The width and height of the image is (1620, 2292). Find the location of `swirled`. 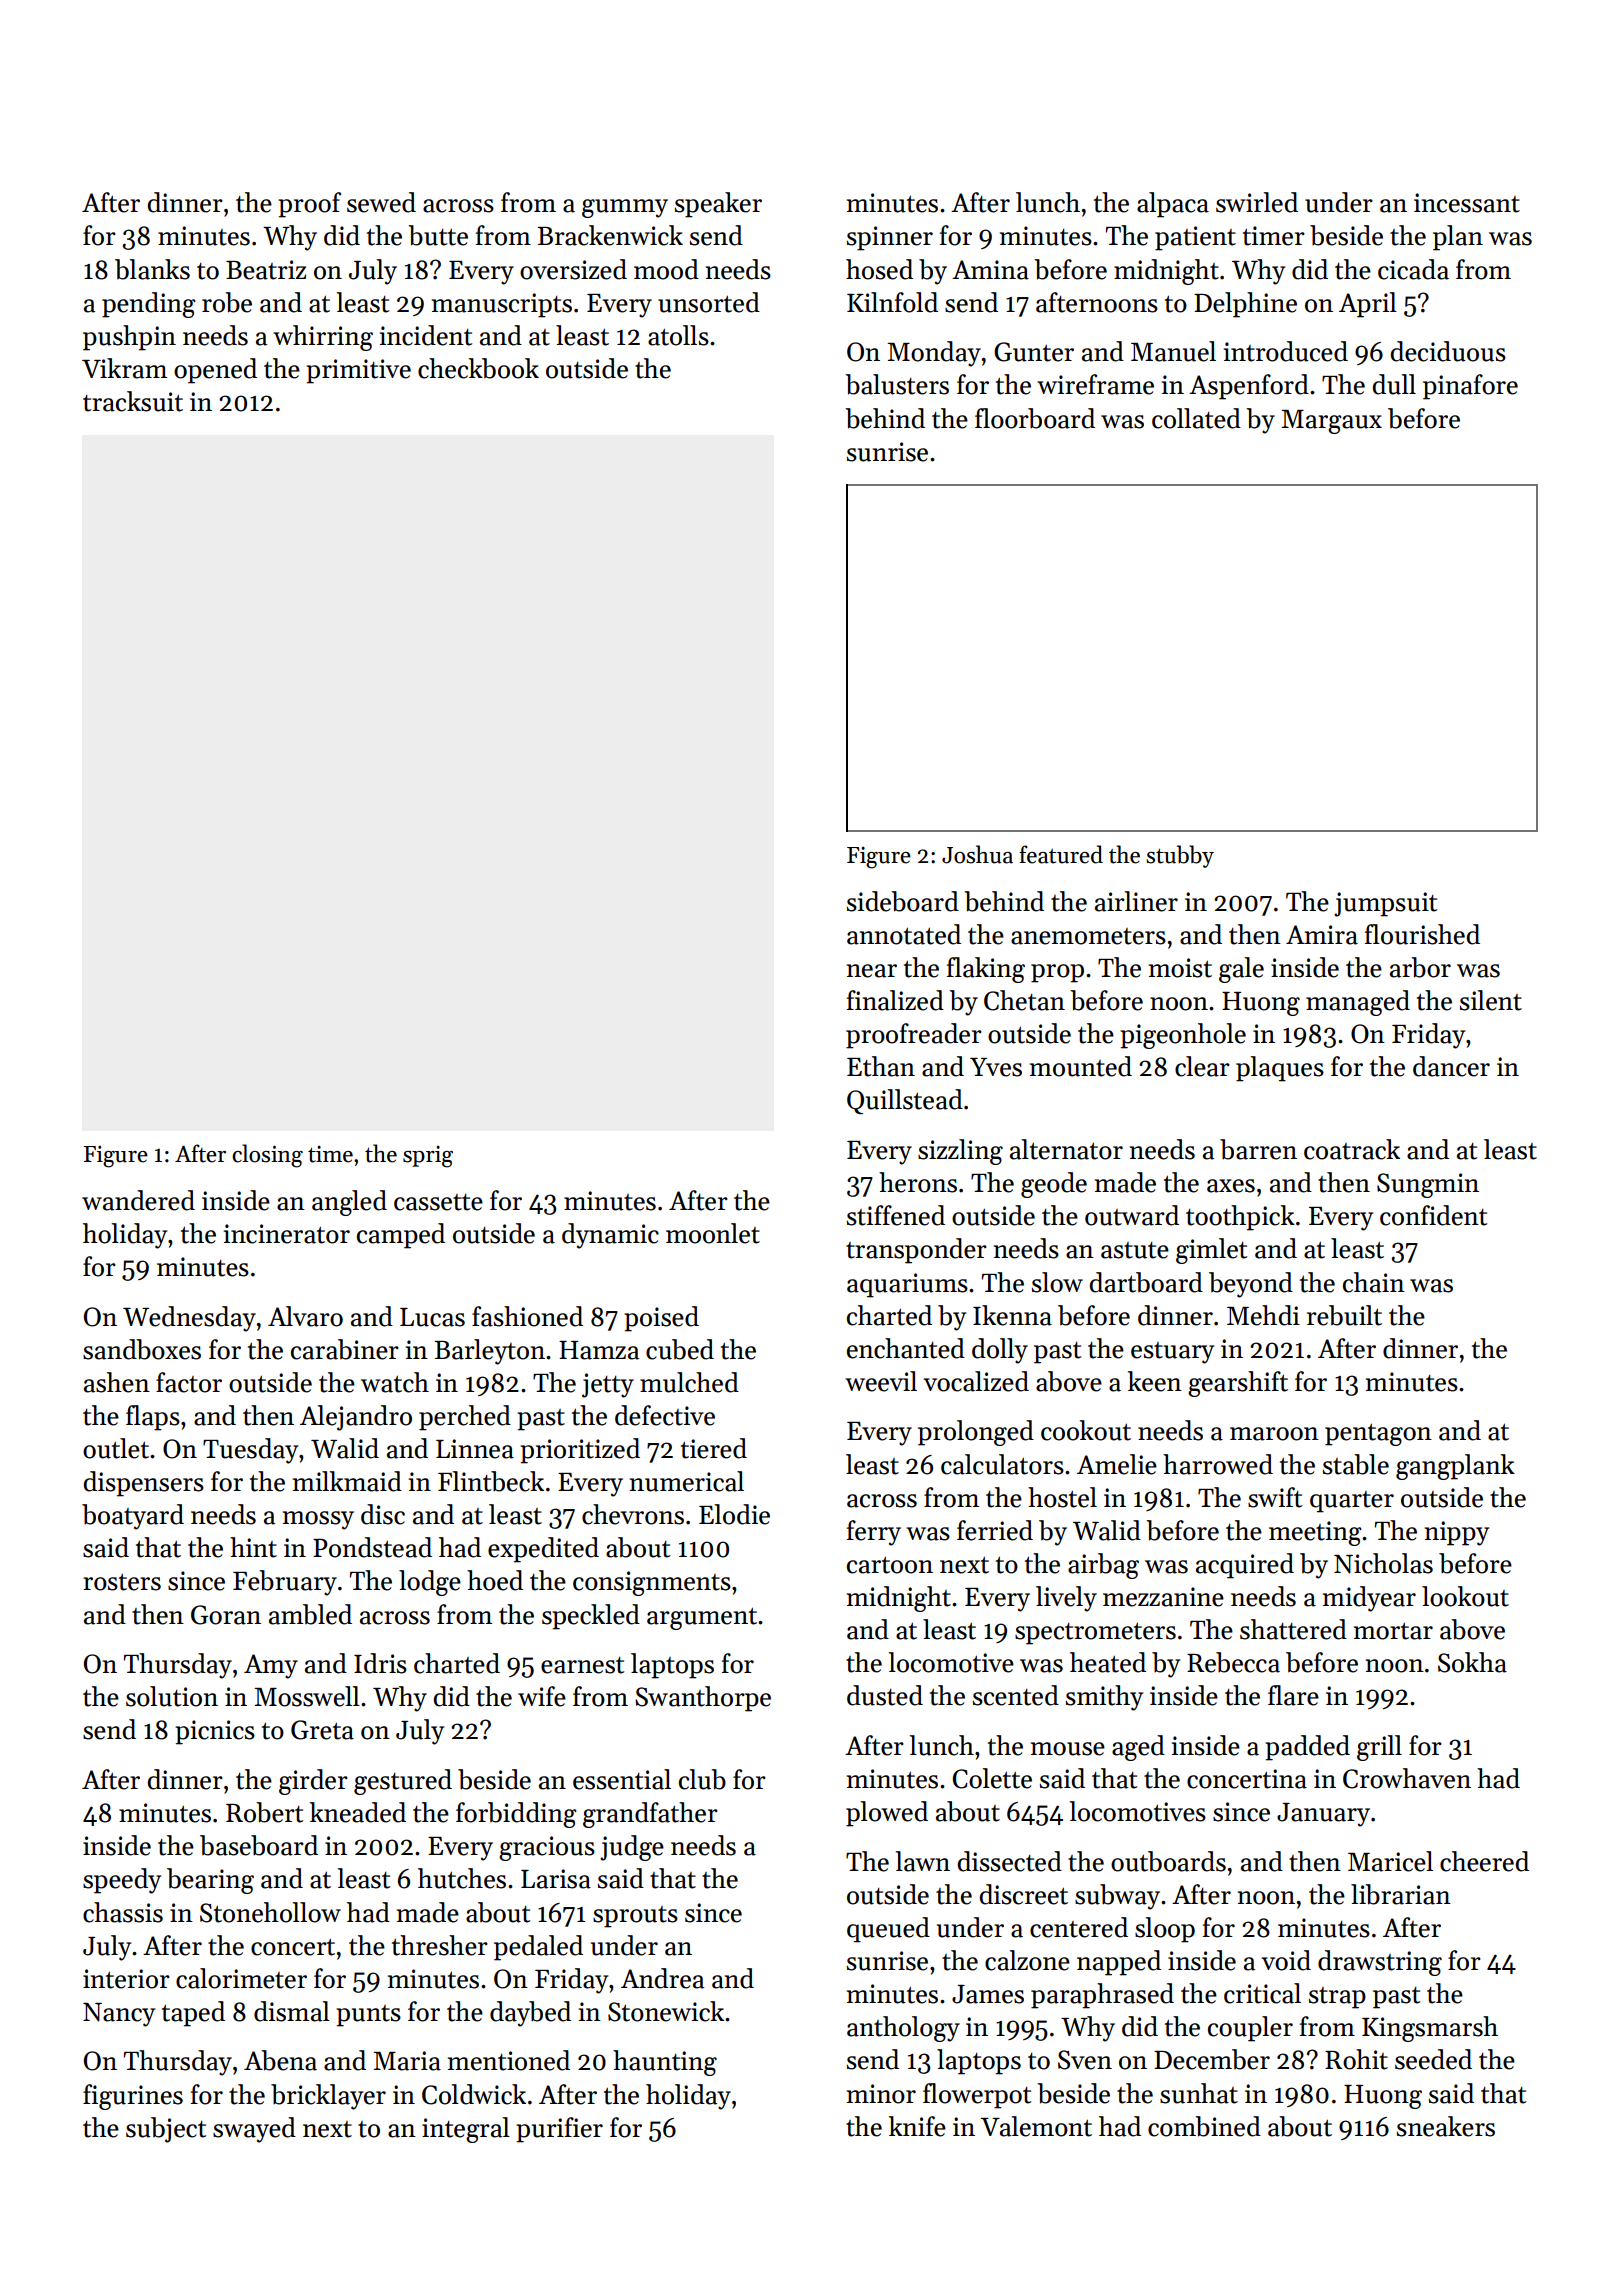

swirled is located at coordinates (1257, 202).
